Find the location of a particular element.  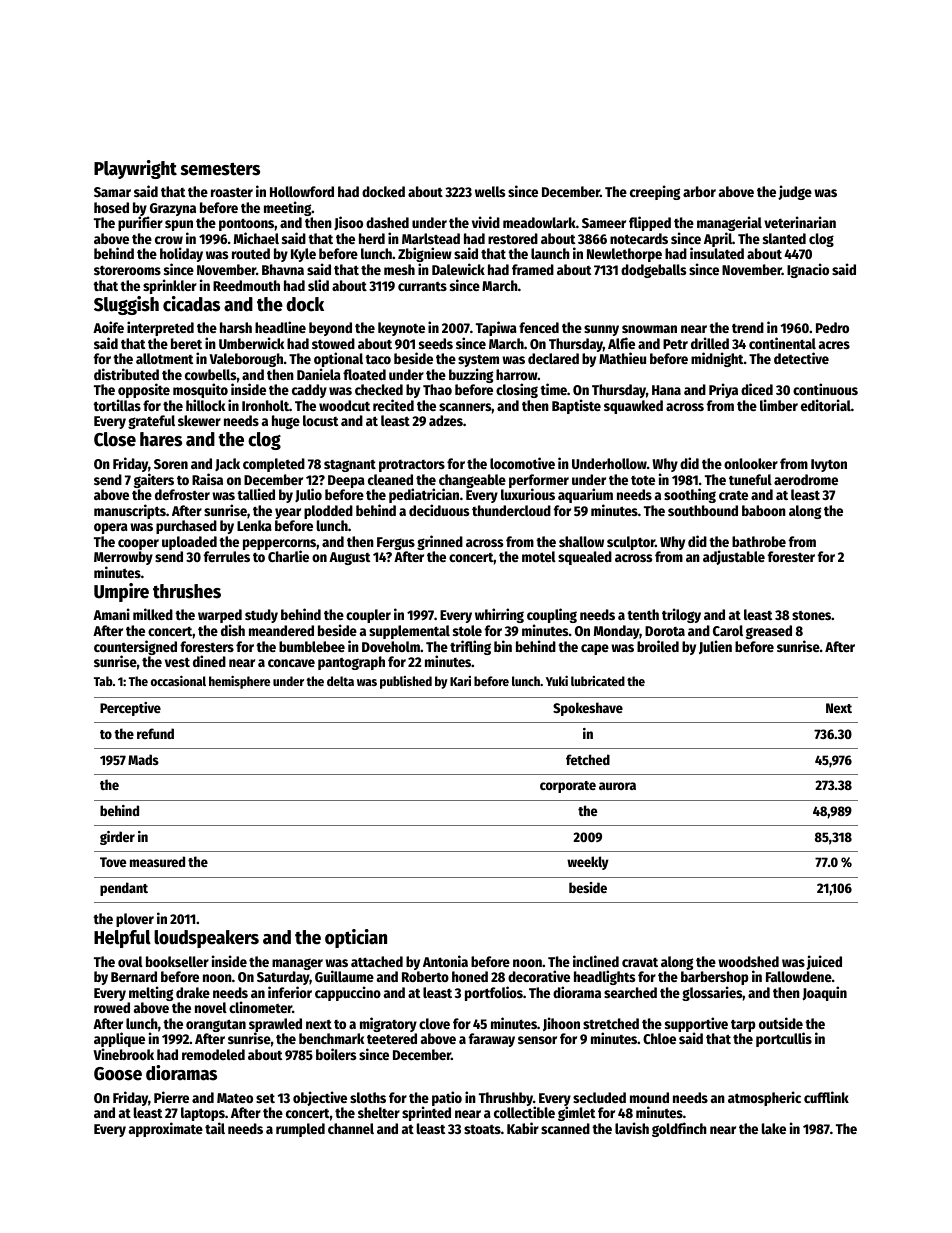

scanners is located at coordinates (465, 407).
